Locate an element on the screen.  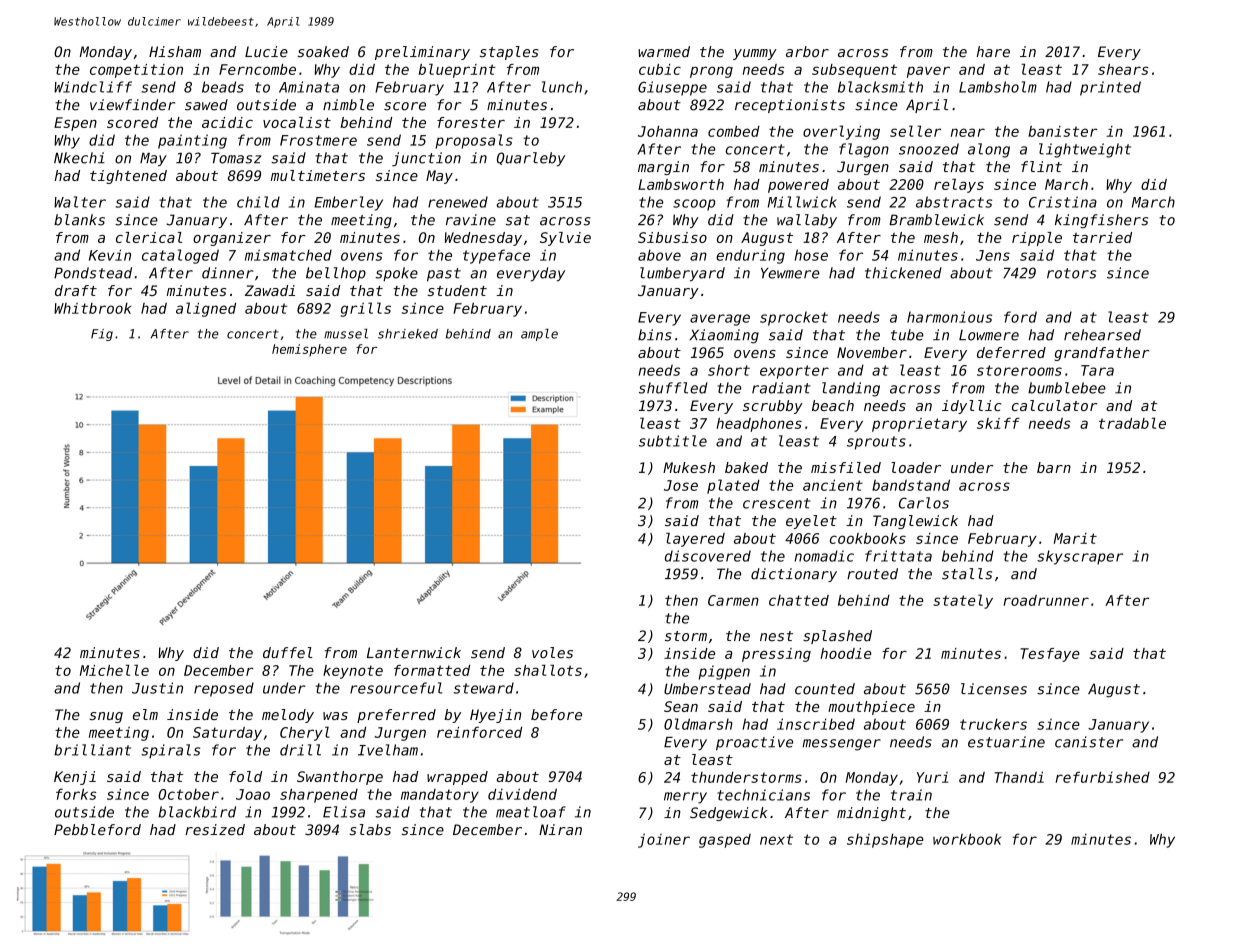
ancient is located at coordinates (833, 485).
